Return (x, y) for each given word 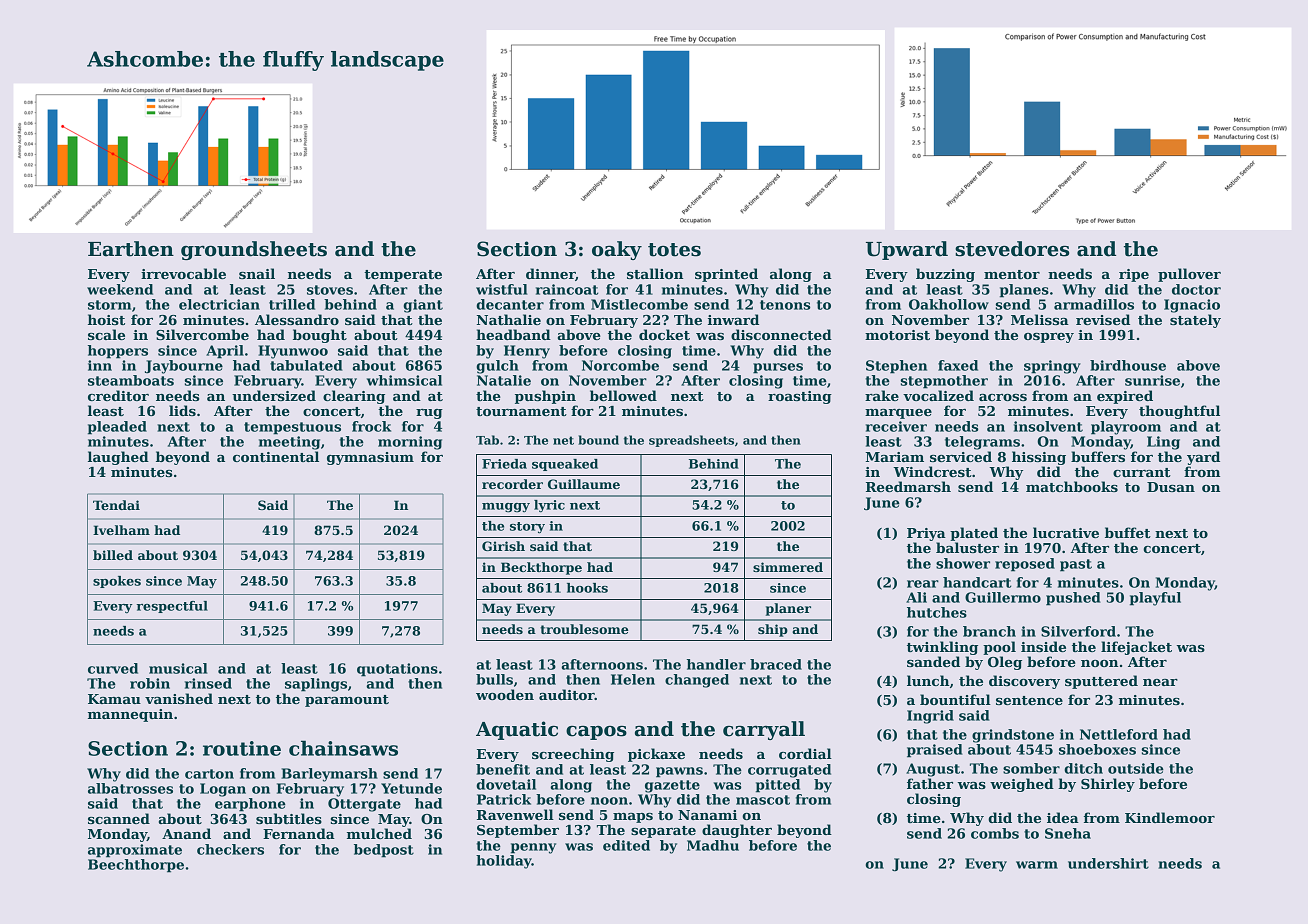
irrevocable (183, 273)
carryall (764, 730)
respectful (172, 607)
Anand (186, 833)
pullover (1189, 275)
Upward (907, 250)
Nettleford (1119, 734)
